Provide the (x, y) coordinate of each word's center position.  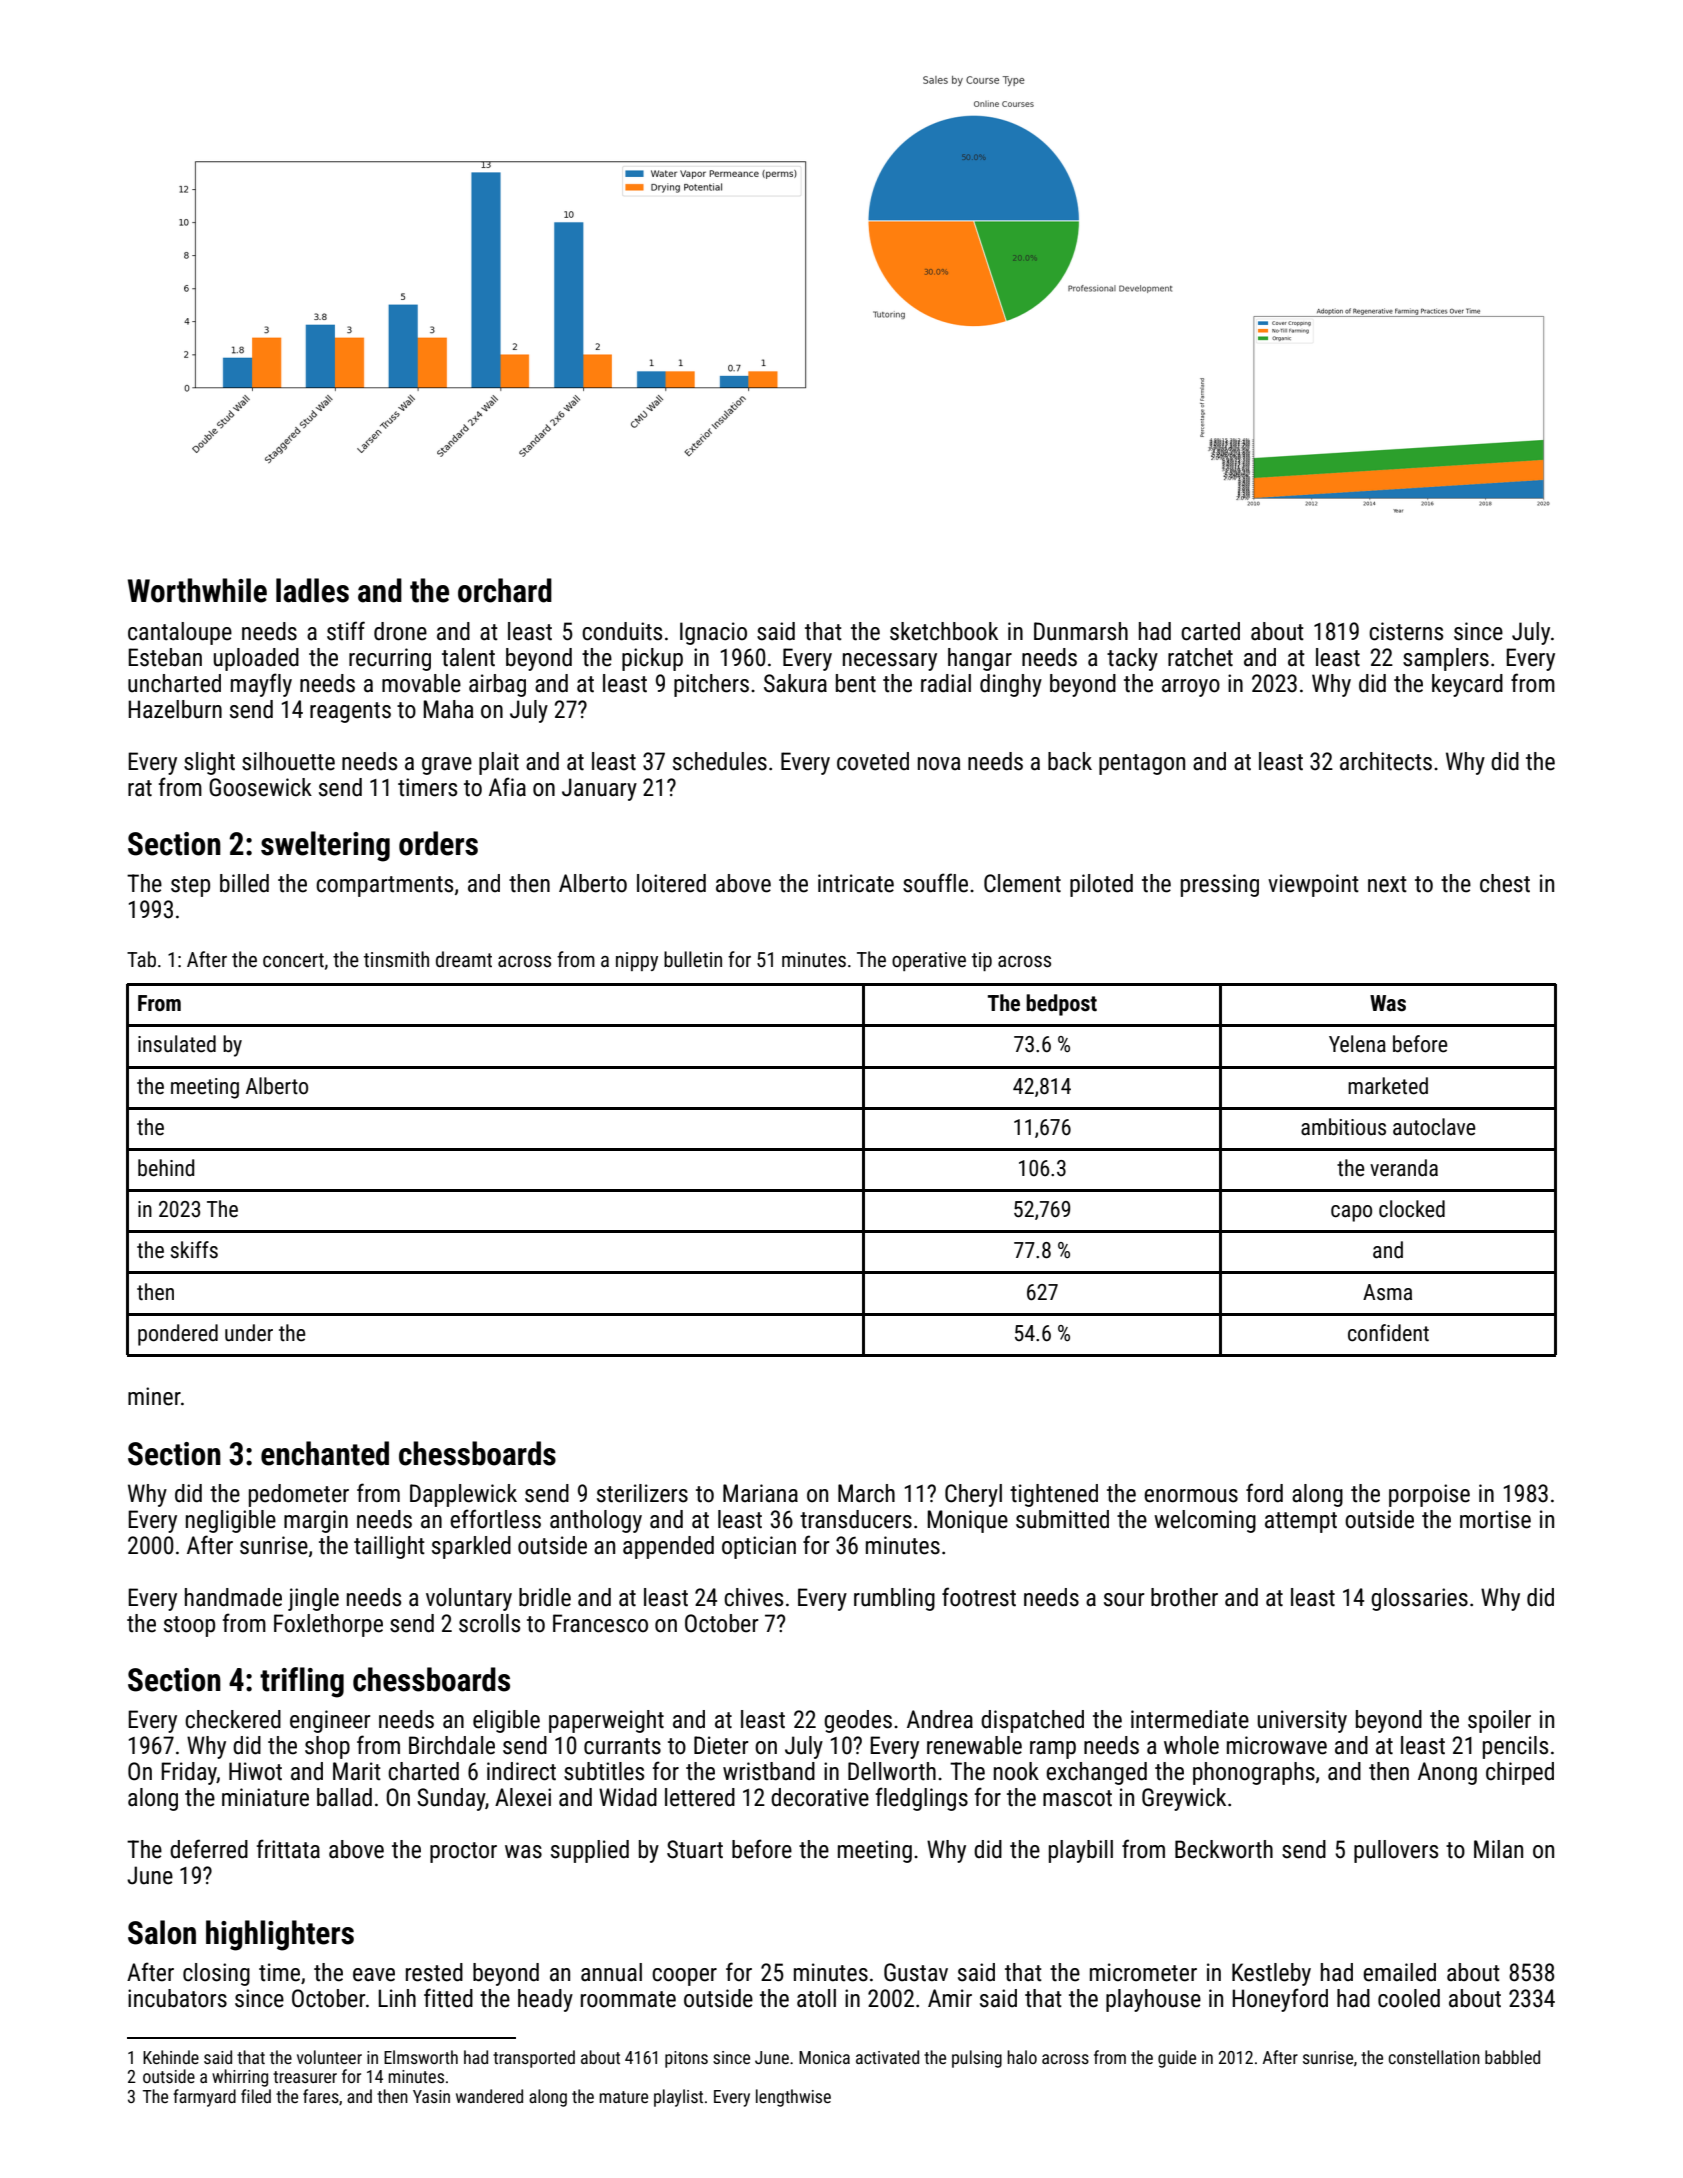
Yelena (1357, 1044)
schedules (720, 761)
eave (374, 1975)
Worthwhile (197, 590)
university (1302, 1721)
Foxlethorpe (328, 1625)
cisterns (1406, 631)
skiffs (194, 1250)
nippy (637, 961)
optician (759, 1547)
